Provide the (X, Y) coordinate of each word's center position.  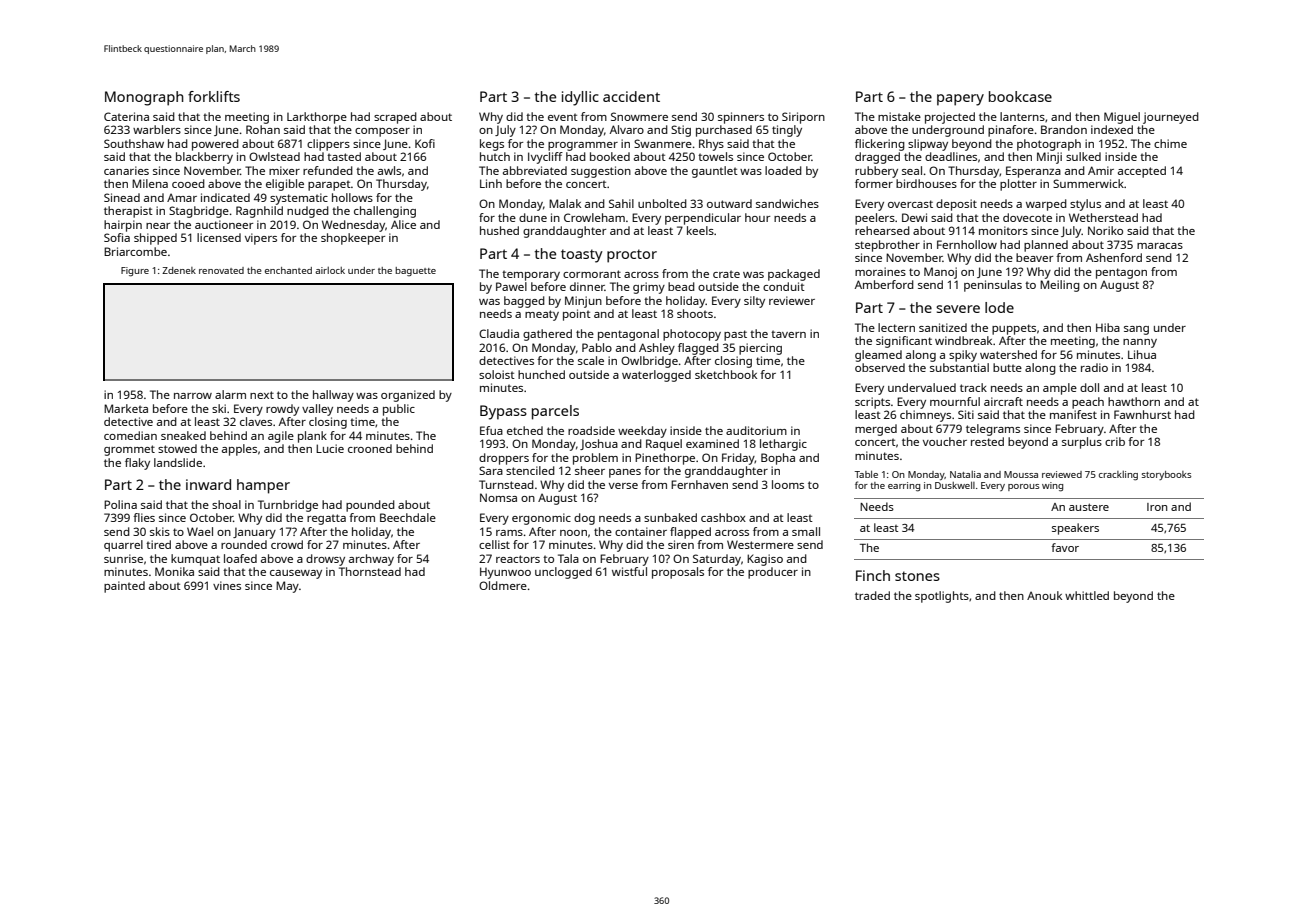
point (577, 315)
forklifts (214, 96)
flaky (137, 464)
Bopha (778, 459)
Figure (135, 272)
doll (1089, 387)
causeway (296, 574)
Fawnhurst (1142, 414)
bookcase (1020, 96)
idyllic (580, 98)
